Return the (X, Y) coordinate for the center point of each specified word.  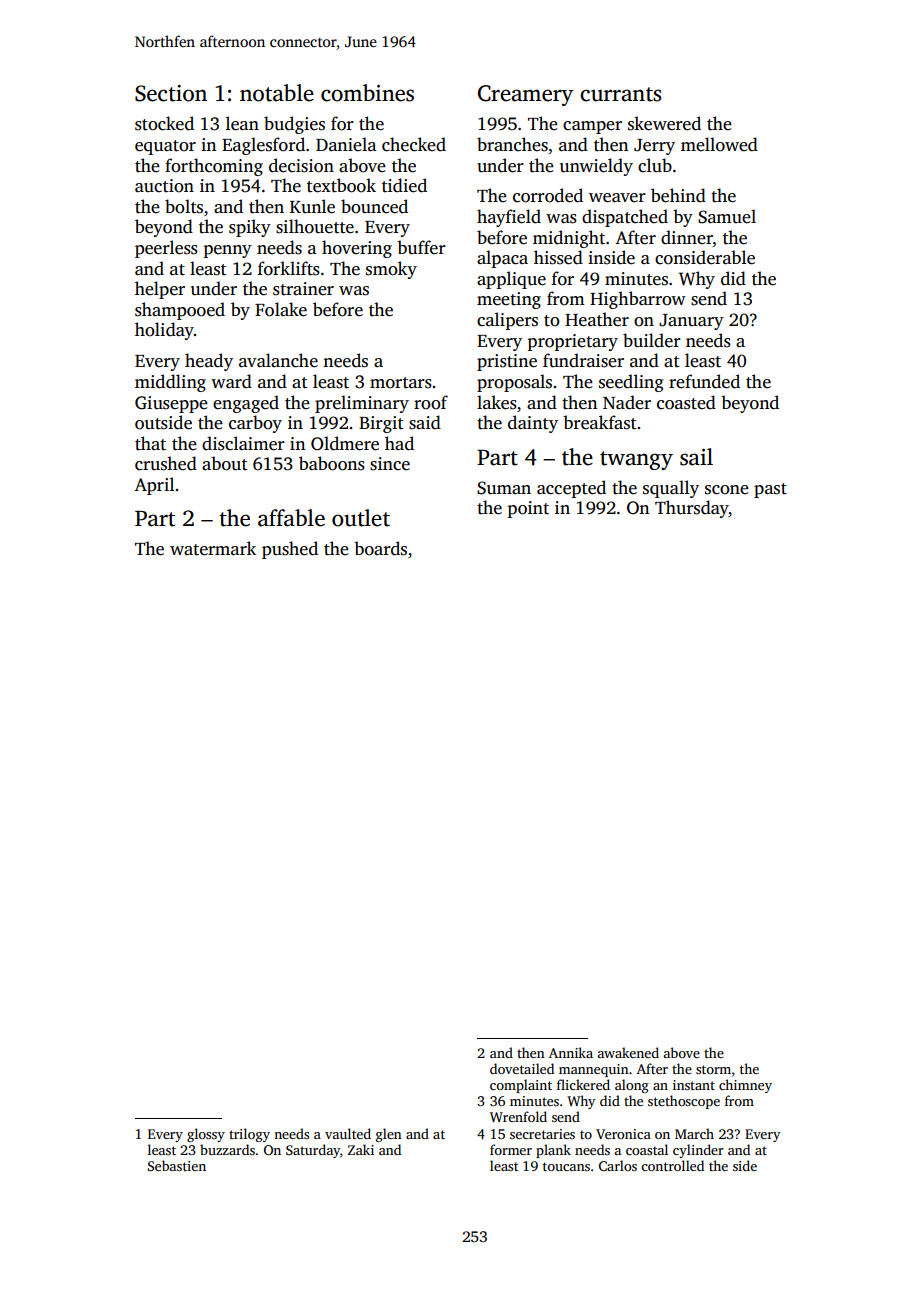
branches (512, 144)
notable (277, 93)
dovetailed (522, 1068)
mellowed (719, 144)
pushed (290, 550)
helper (160, 290)
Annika (571, 1052)
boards (380, 548)
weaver (617, 198)
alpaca (502, 259)
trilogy (249, 1135)
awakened (628, 1052)
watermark (213, 548)
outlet (361, 518)
